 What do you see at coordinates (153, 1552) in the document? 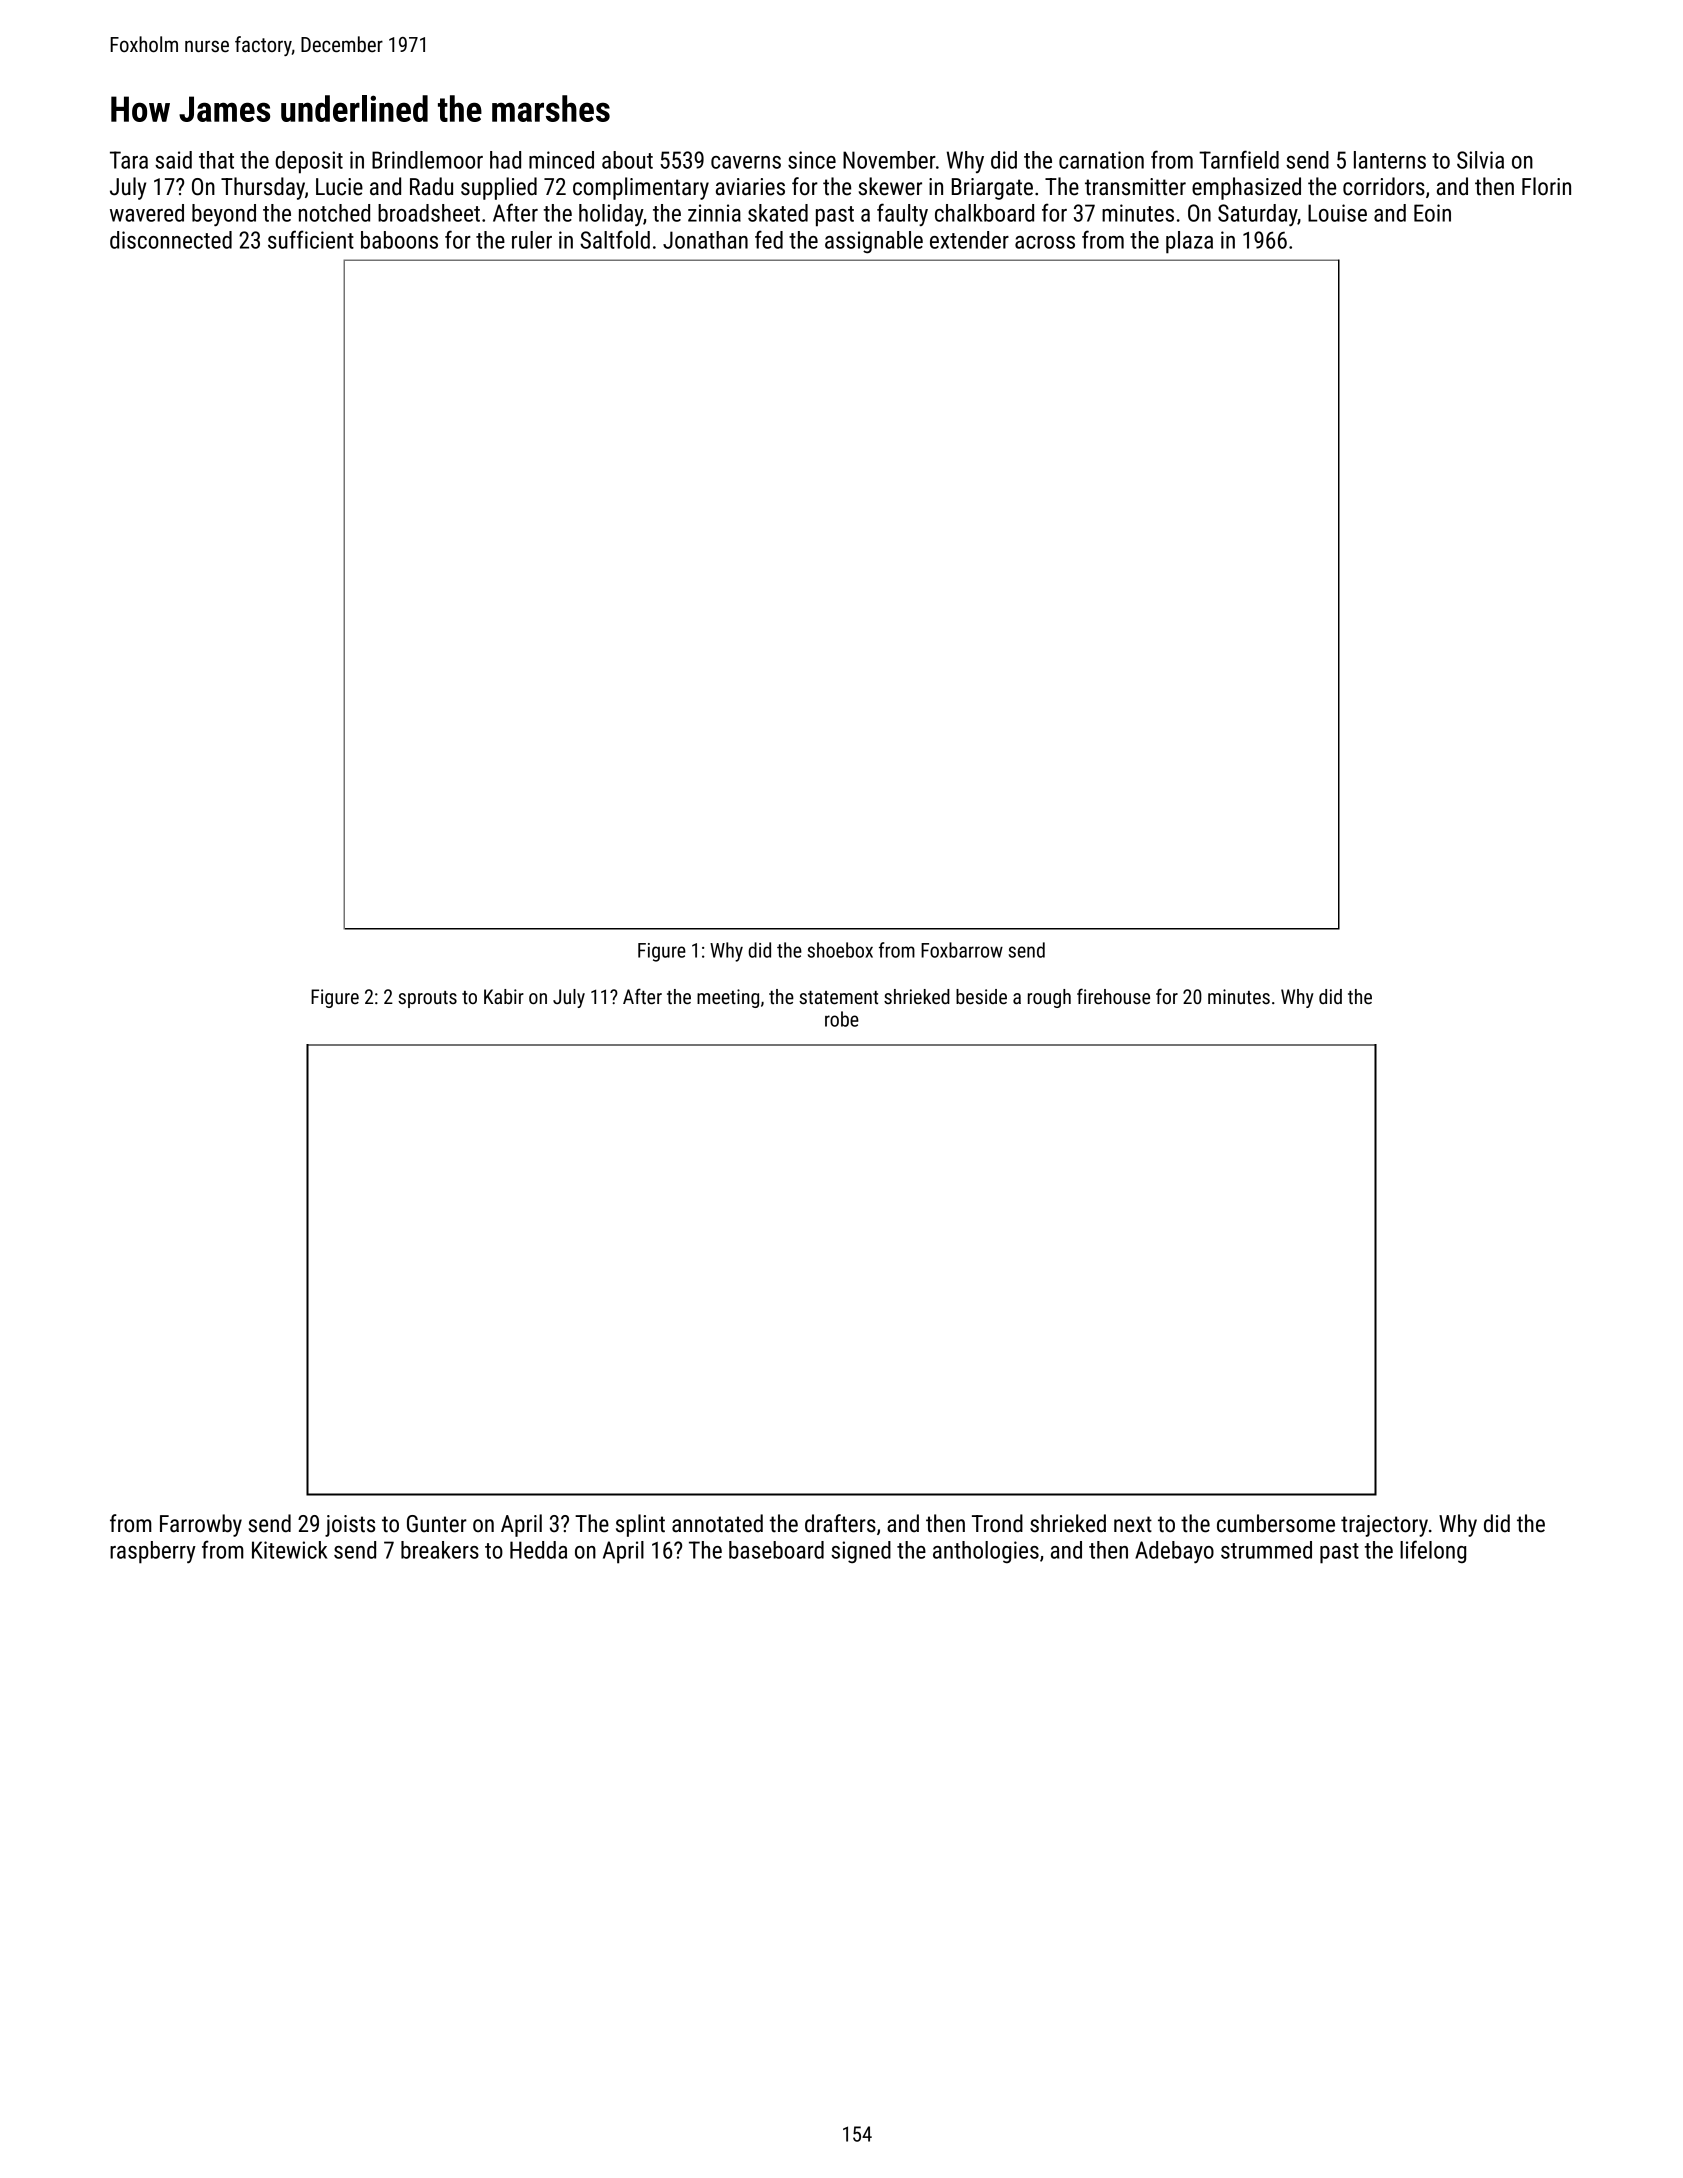
I see `raspberry` at bounding box center [153, 1552].
